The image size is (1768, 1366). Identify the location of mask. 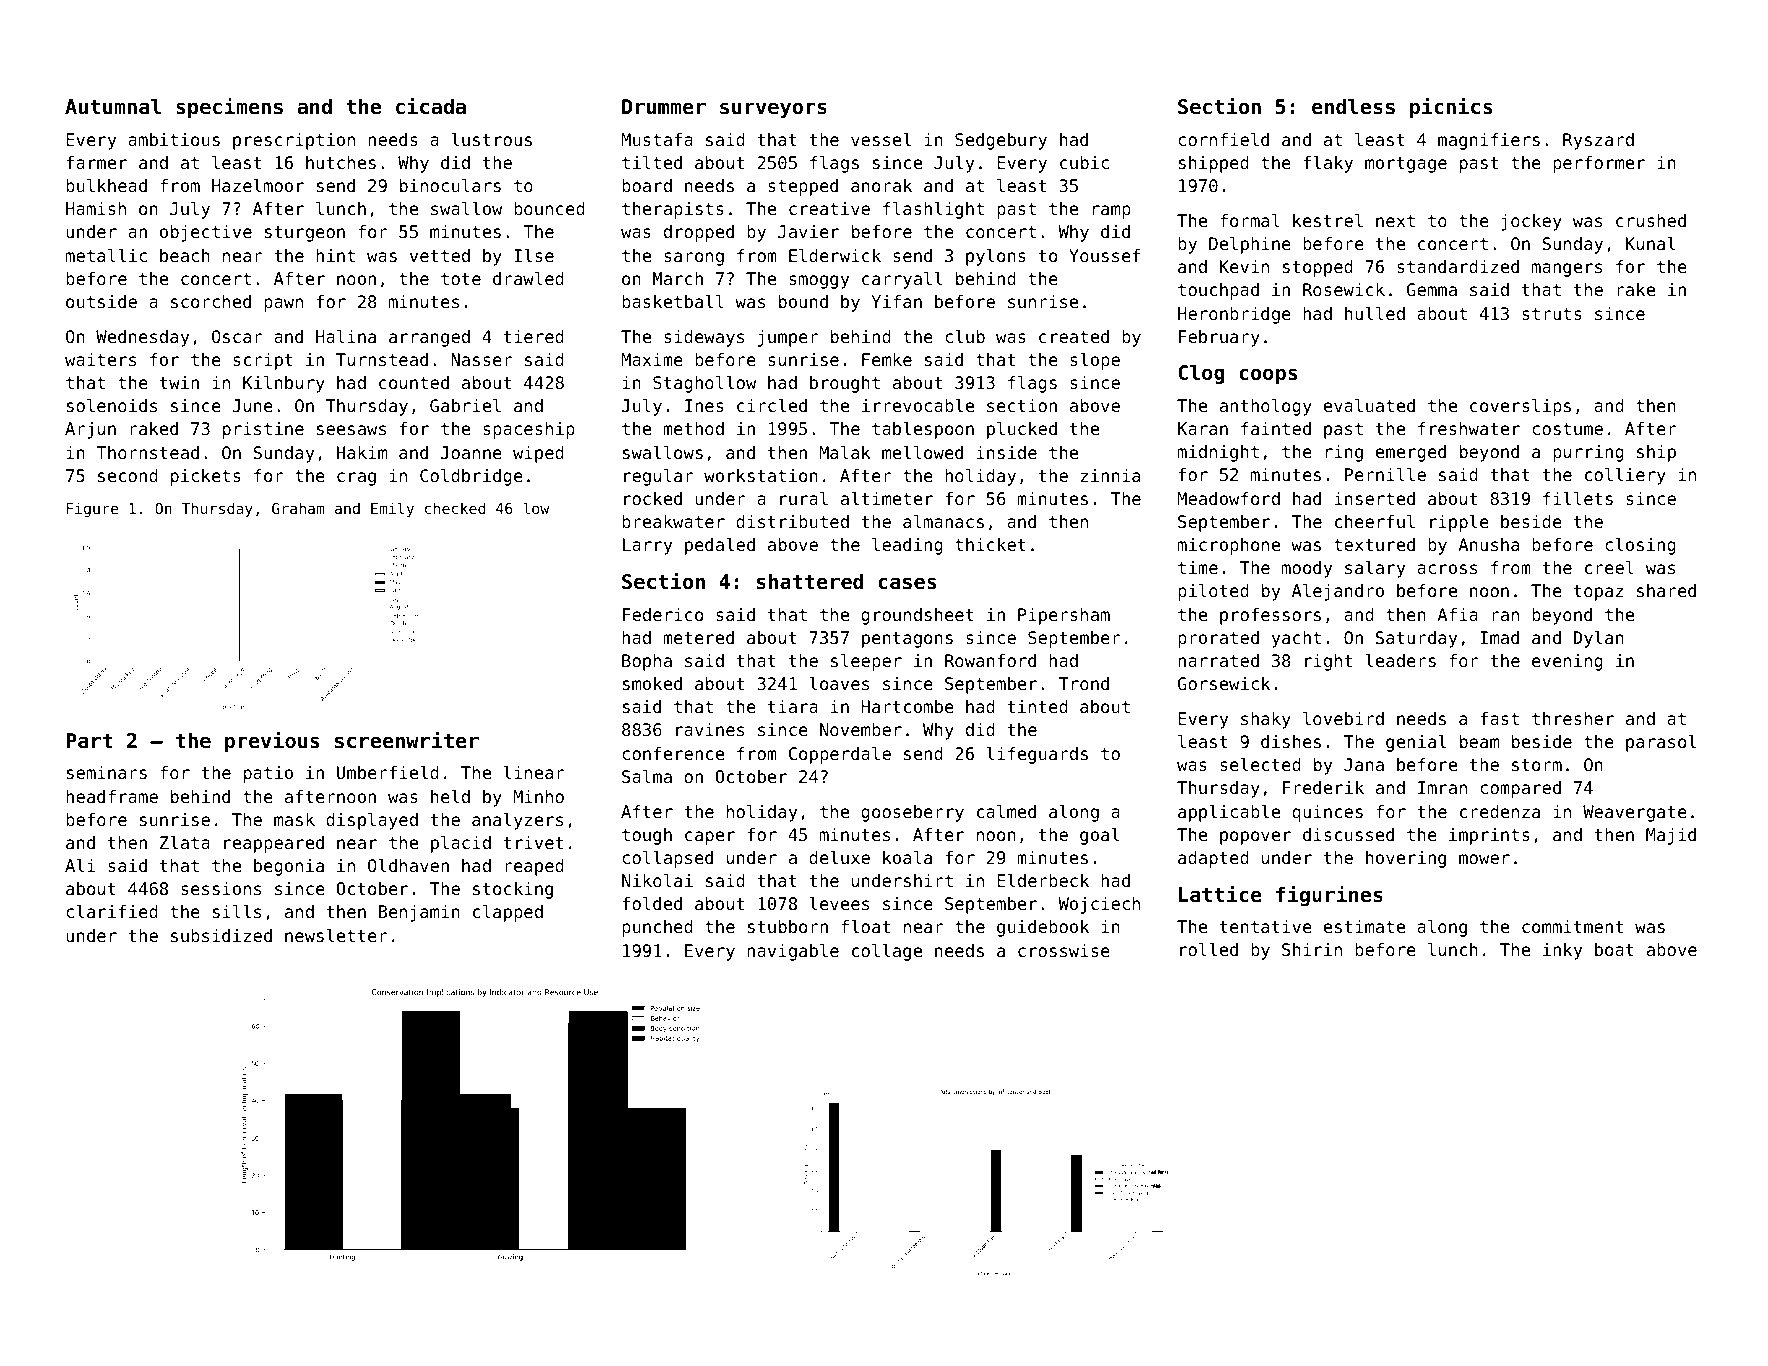
(294, 819).
